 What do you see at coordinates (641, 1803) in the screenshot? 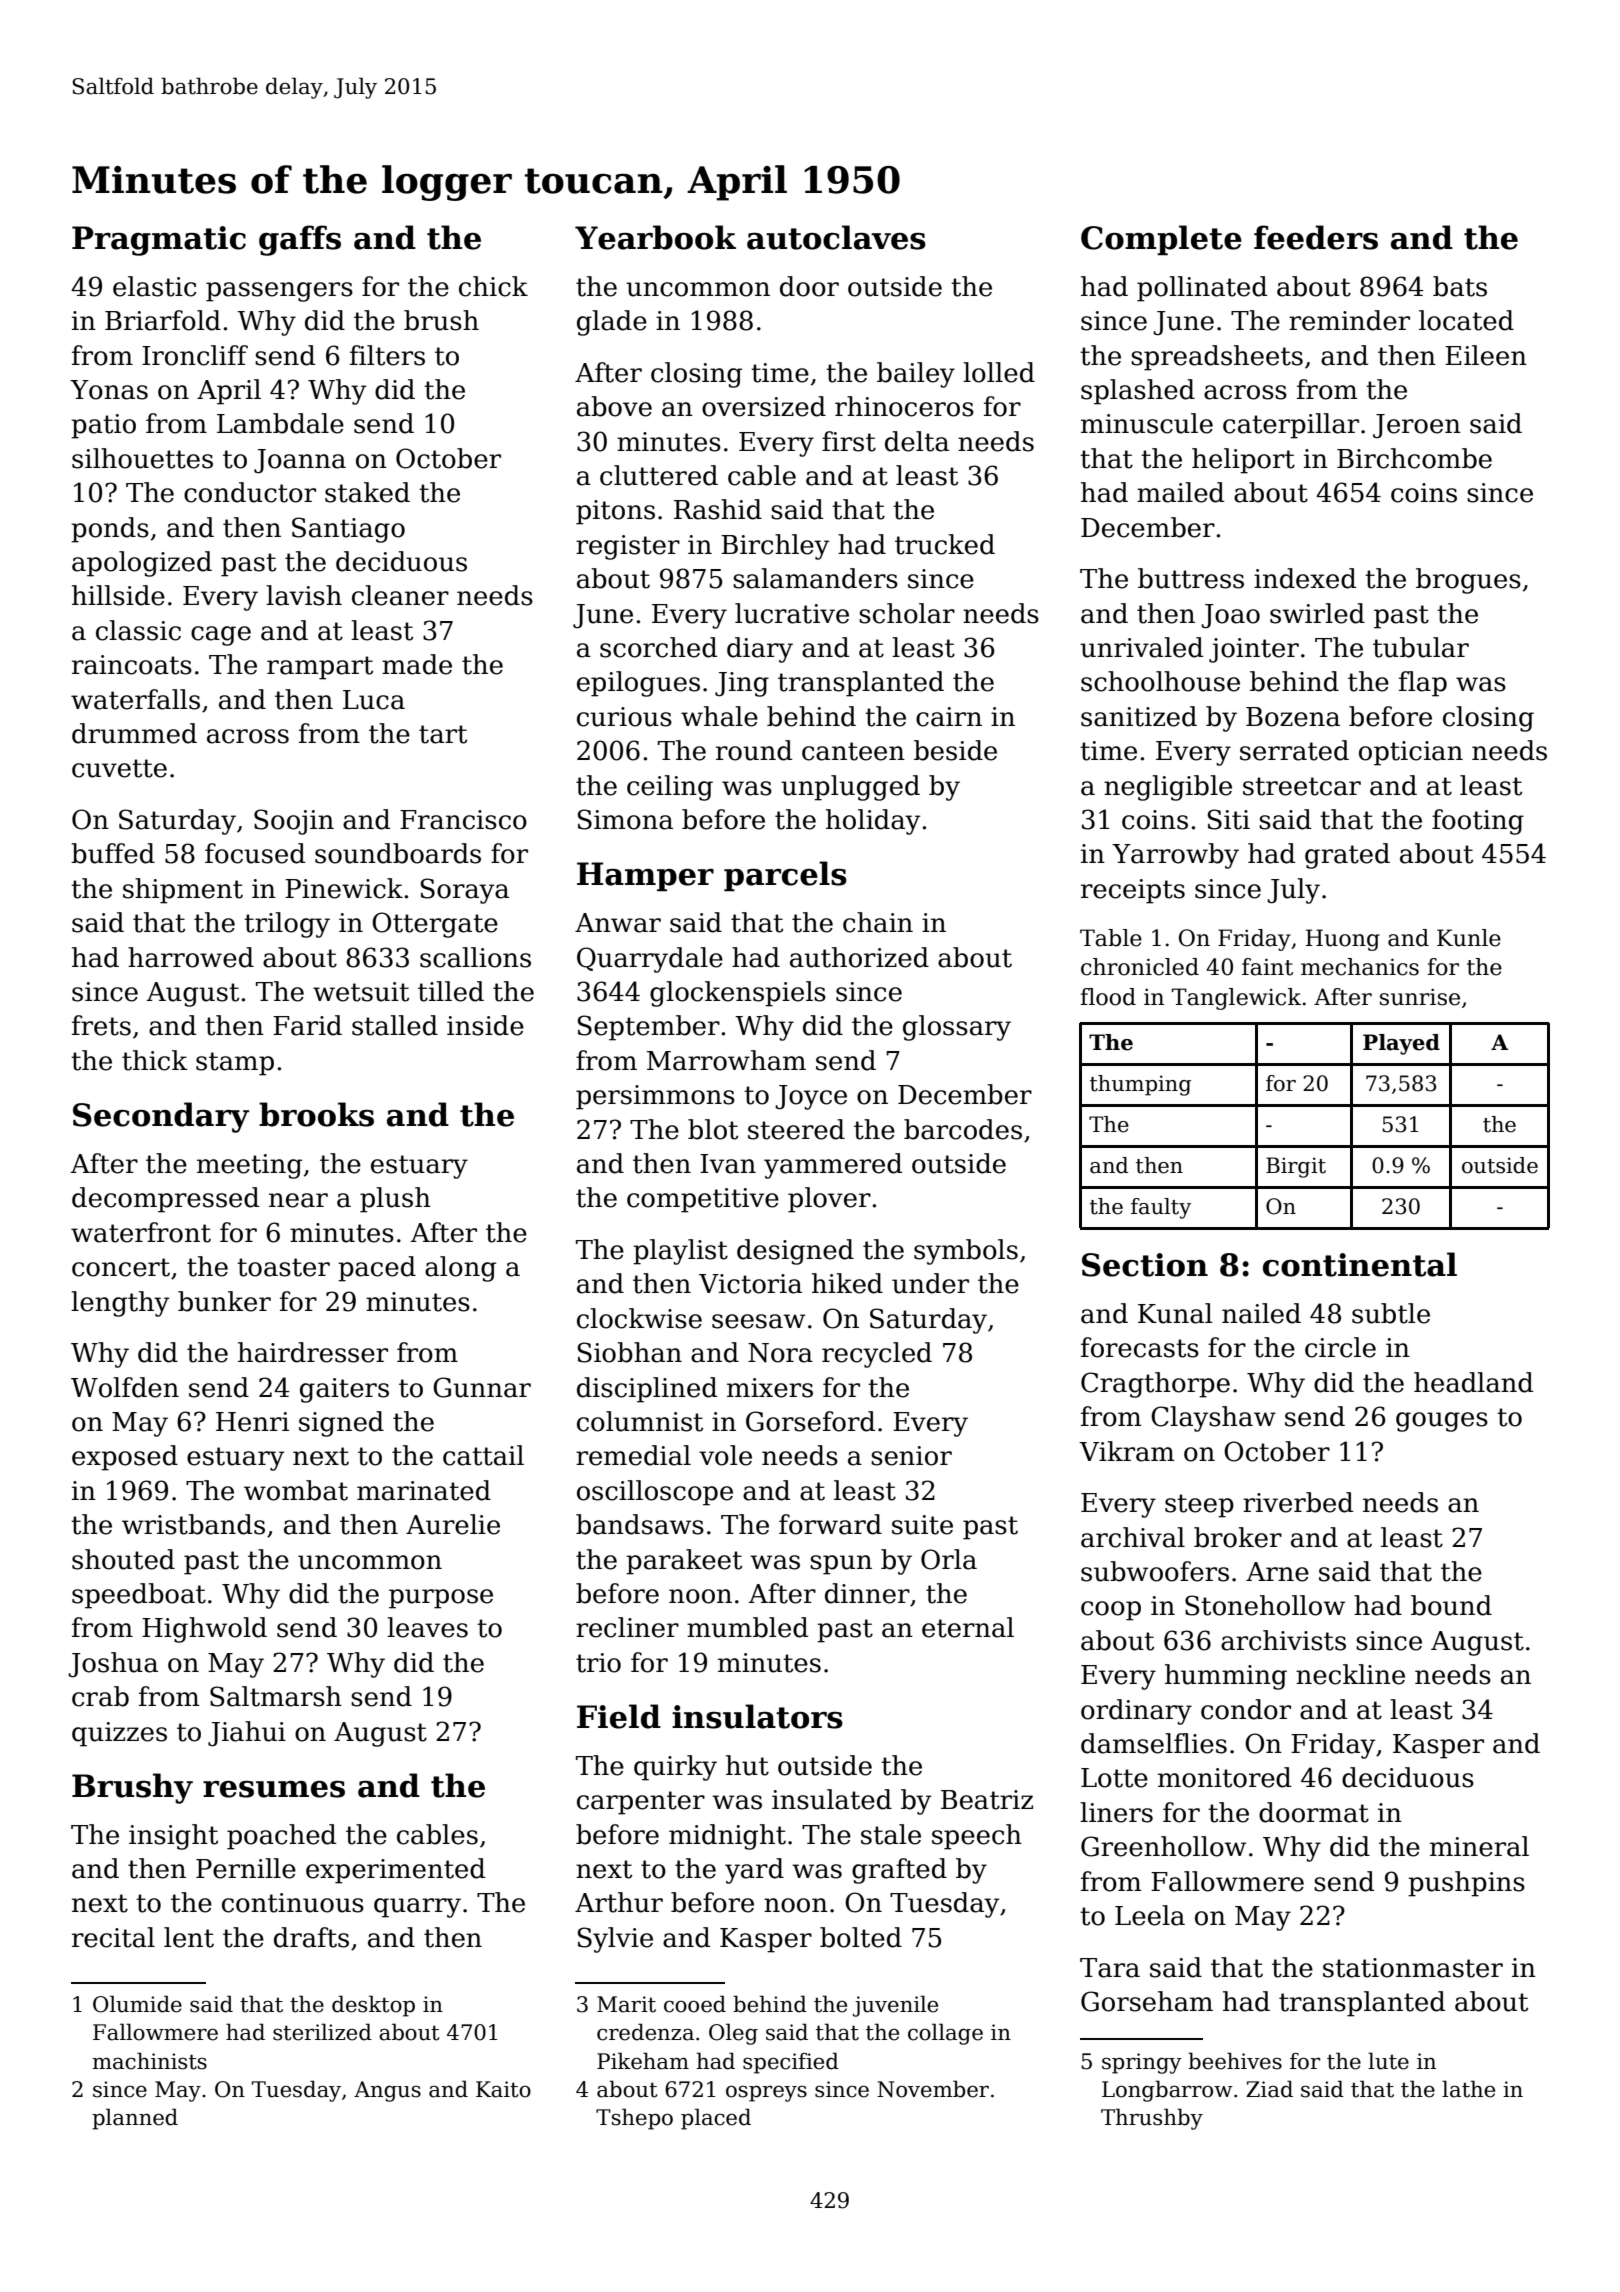
I see `carpenter` at bounding box center [641, 1803].
